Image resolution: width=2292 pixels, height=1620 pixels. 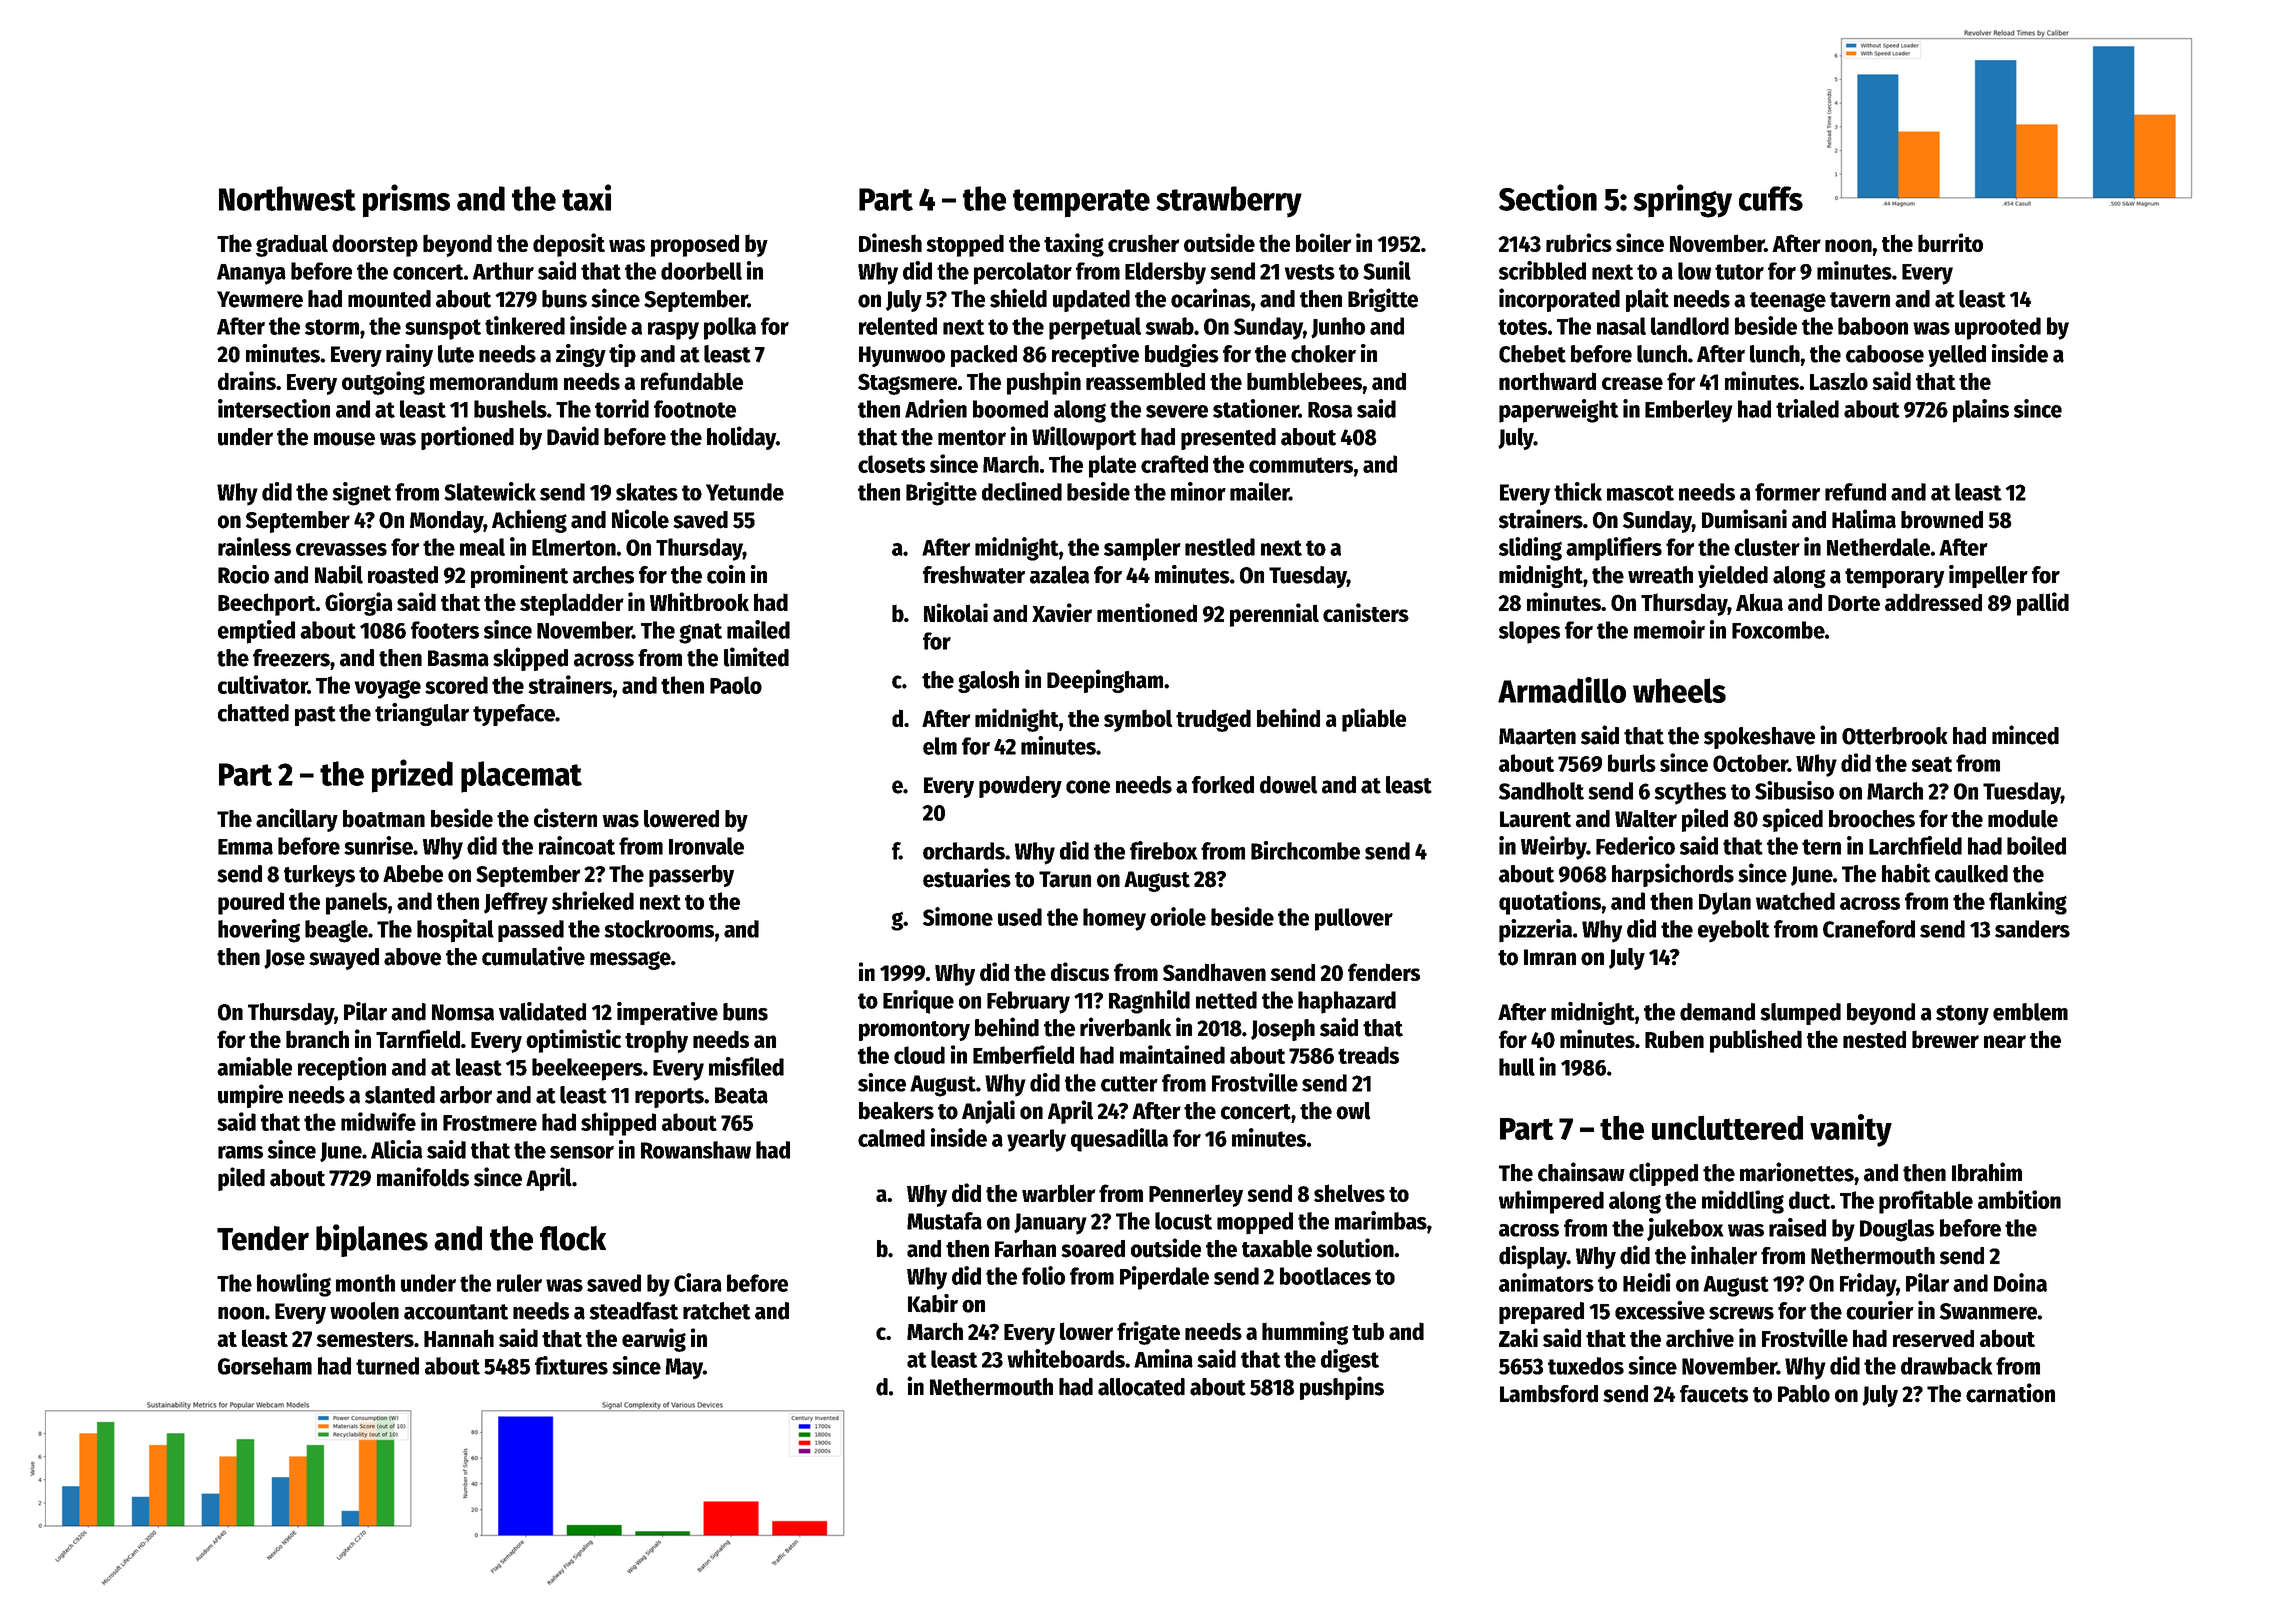 What do you see at coordinates (1366, 612) in the page?
I see `canisters` at bounding box center [1366, 612].
